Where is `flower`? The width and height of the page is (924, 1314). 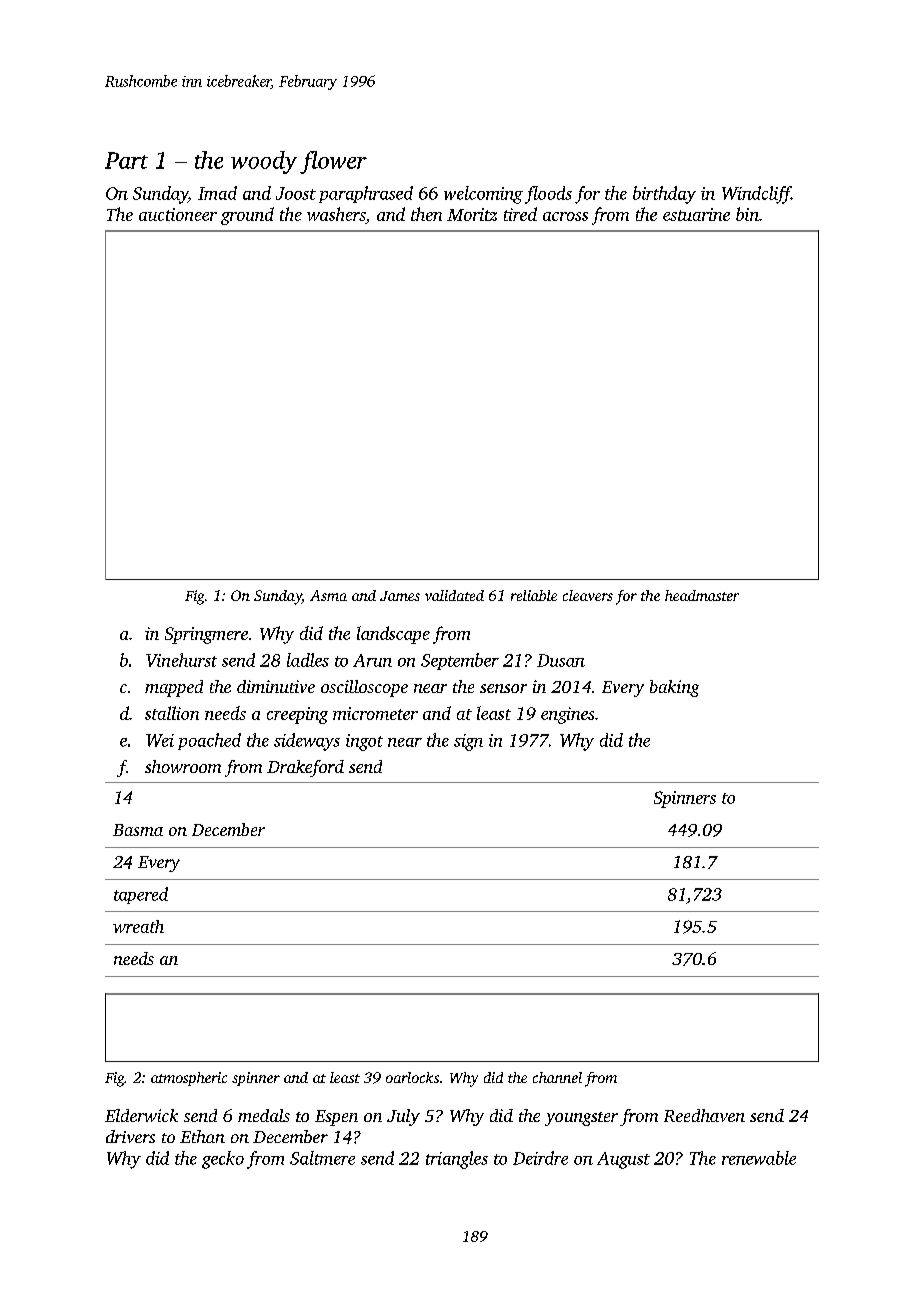
flower is located at coordinates (333, 162).
